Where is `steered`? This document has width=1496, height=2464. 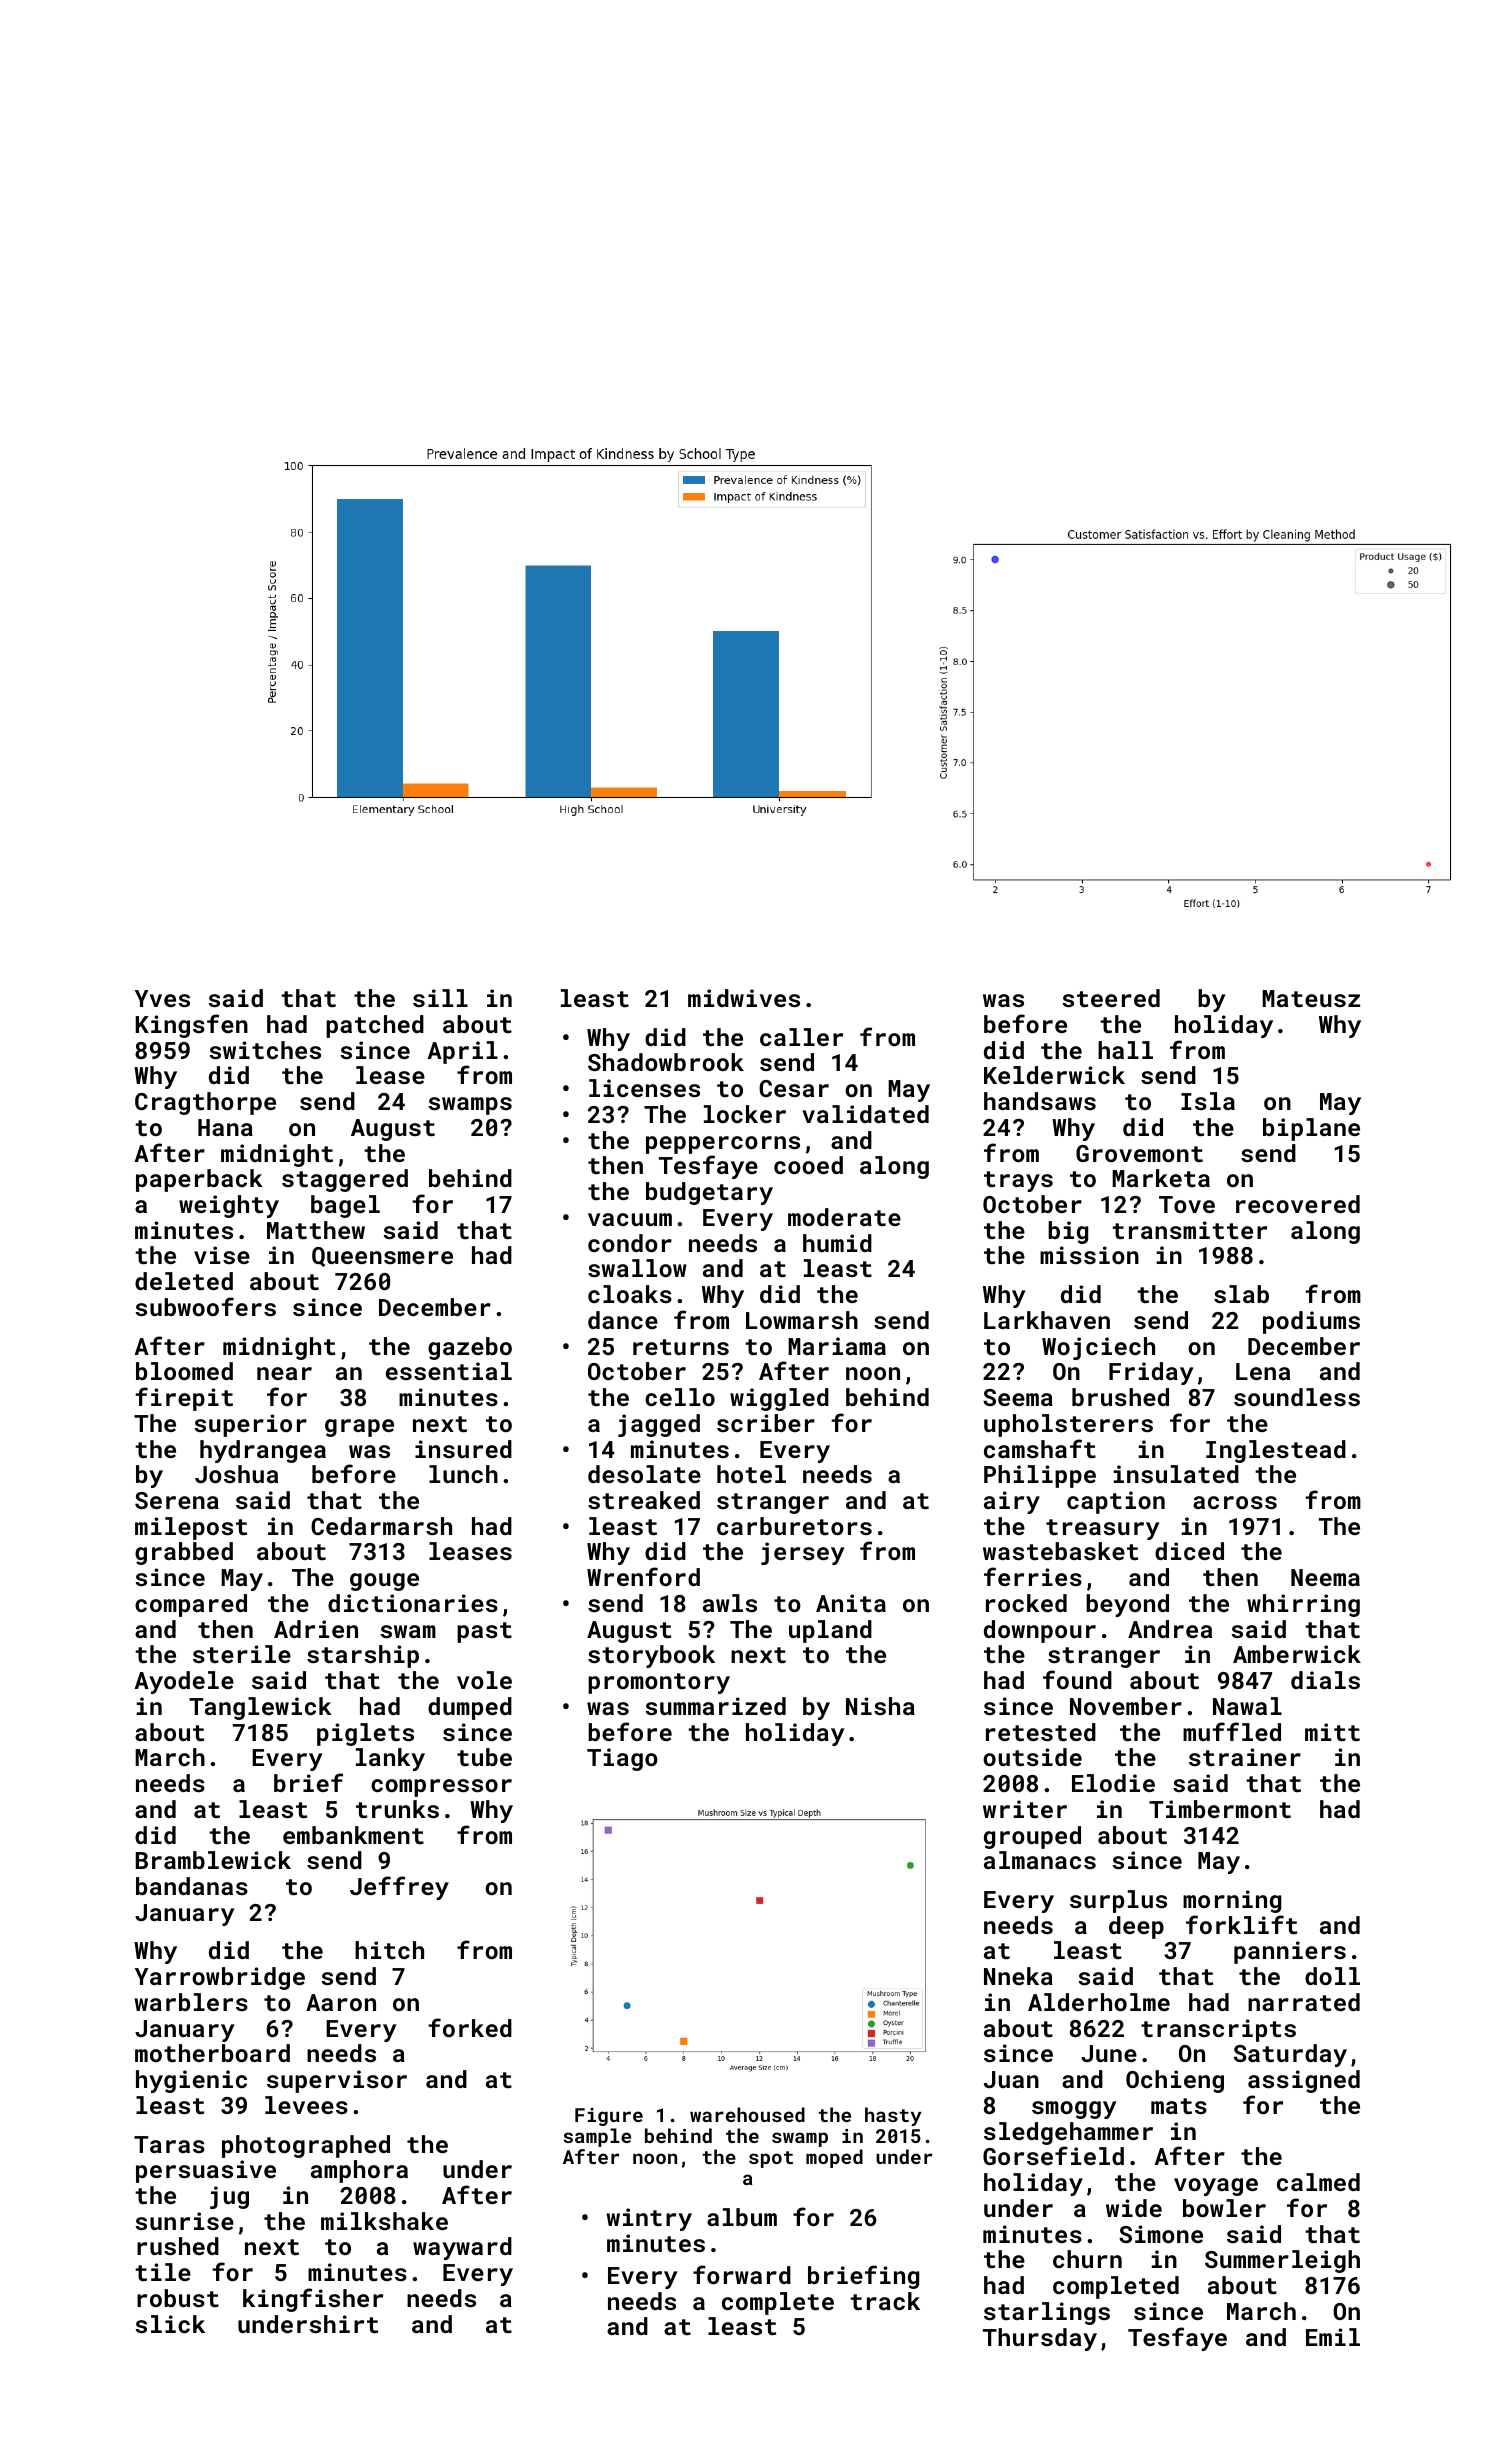
steered is located at coordinates (1111, 998).
